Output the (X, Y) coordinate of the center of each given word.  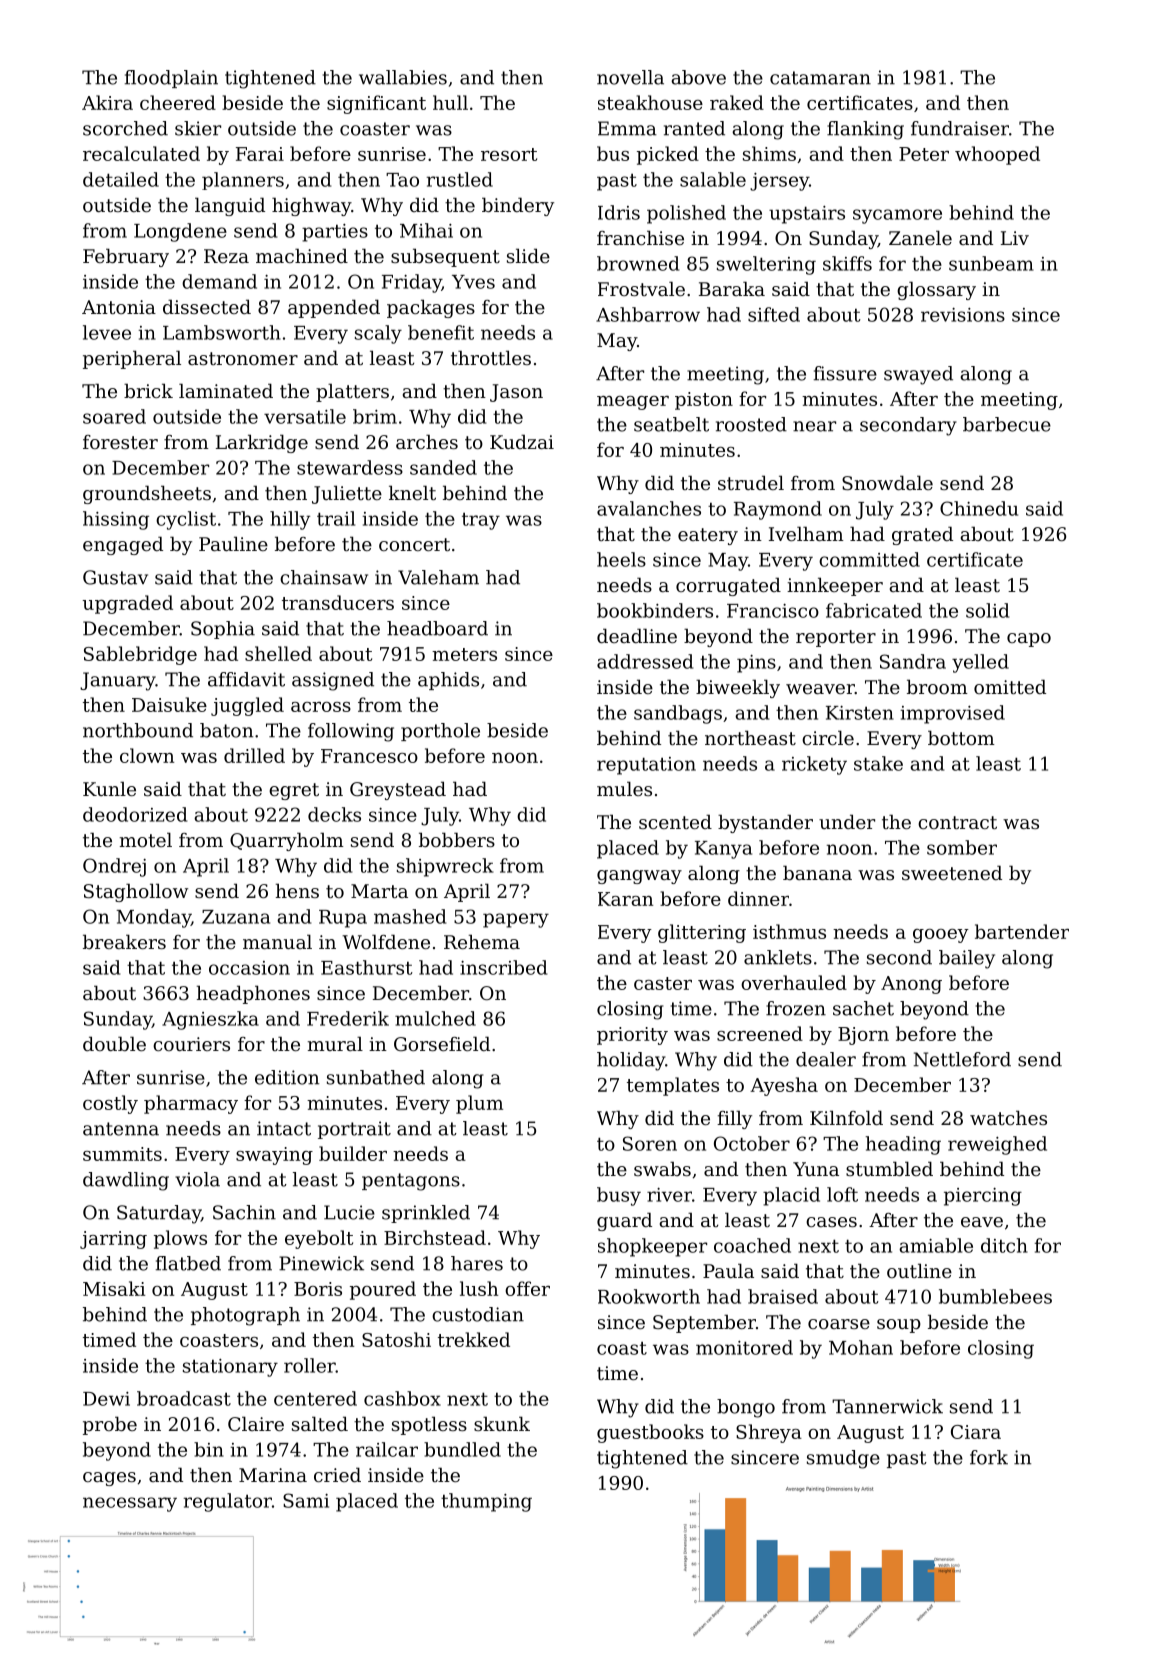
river (669, 1195)
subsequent (445, 257)
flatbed (188, 1263)
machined (302, 255)
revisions (963, 315)
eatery (708, 536)
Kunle (109, 788)
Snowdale (887, 482)
